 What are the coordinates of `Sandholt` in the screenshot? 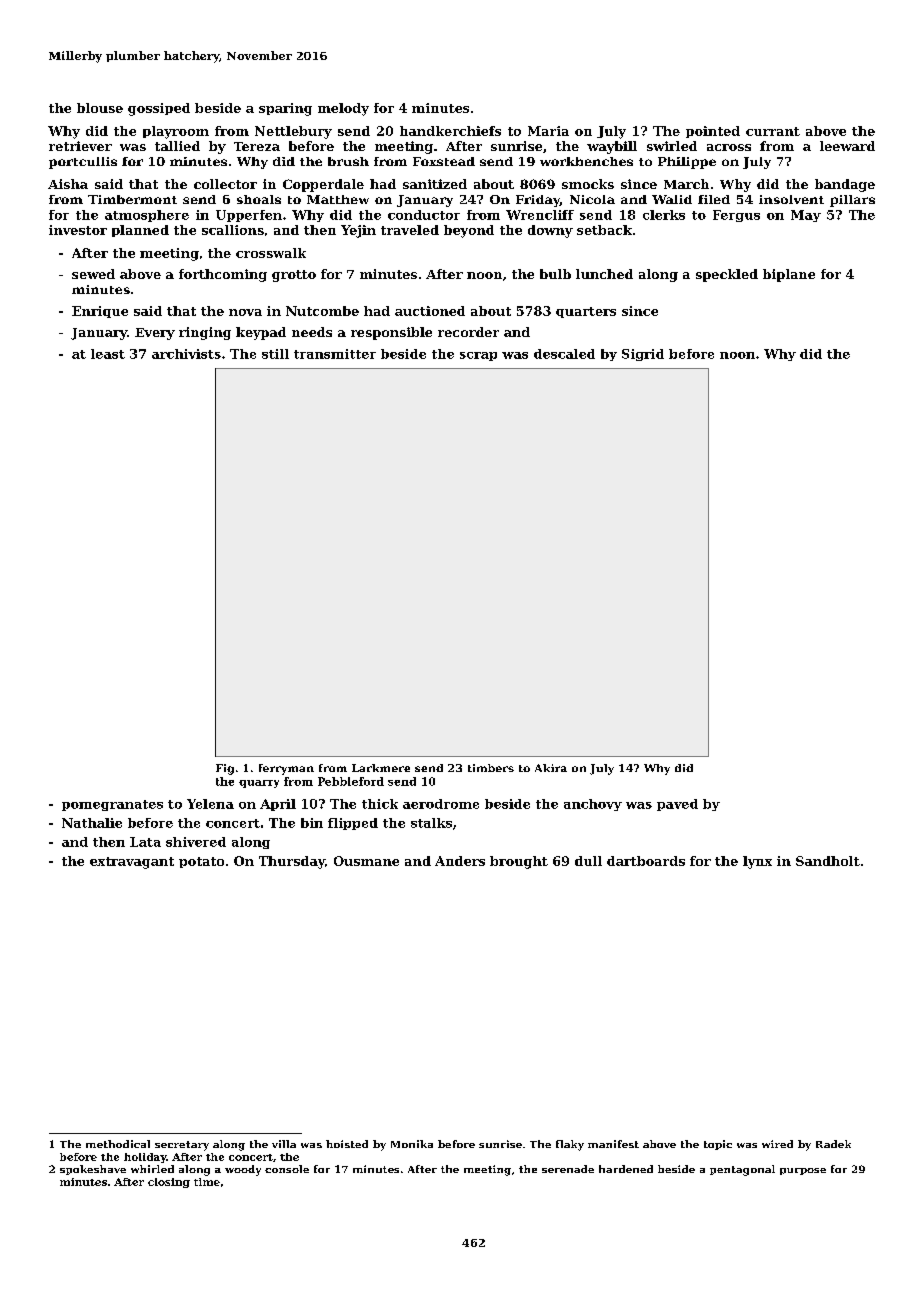 It's located at (828, 861).
